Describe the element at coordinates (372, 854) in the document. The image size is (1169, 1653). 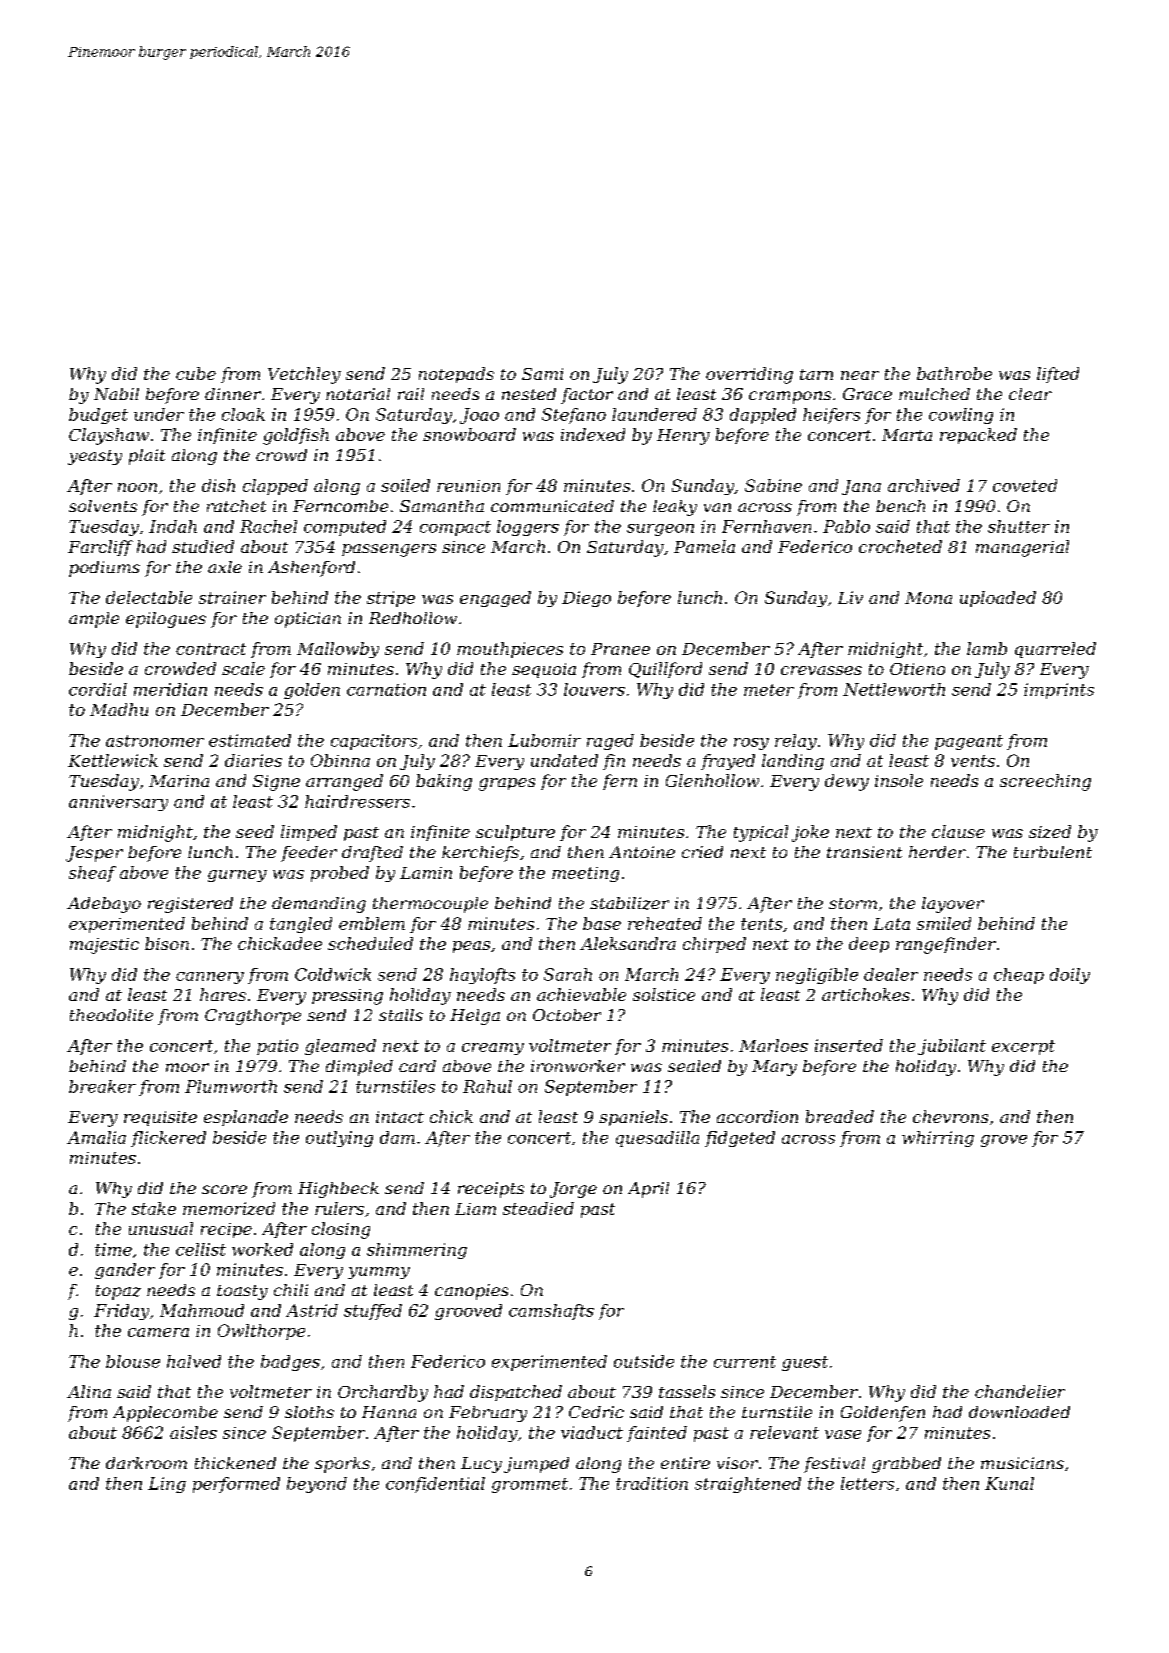
I see `drafted` at that location.
